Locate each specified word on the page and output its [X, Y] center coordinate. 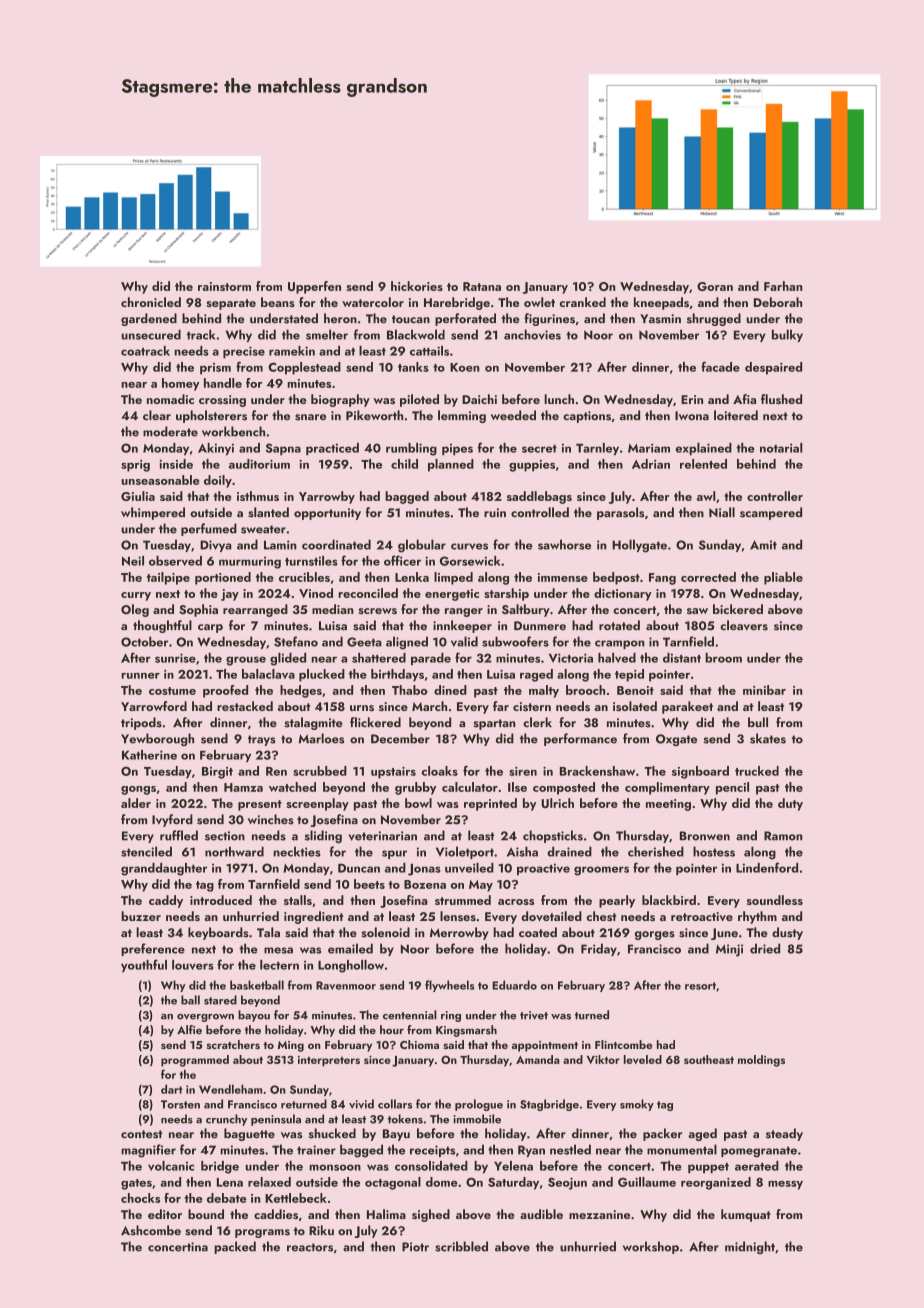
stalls [298, 900]
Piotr [415, 1247]
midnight [750, 1247]
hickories [417, 286]
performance [580, 739]
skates [768, 738]
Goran [715, 286]
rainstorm [224, 286]
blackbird [669, 900]
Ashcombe [151, 1230]
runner [140, 676]
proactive [543, 869]
